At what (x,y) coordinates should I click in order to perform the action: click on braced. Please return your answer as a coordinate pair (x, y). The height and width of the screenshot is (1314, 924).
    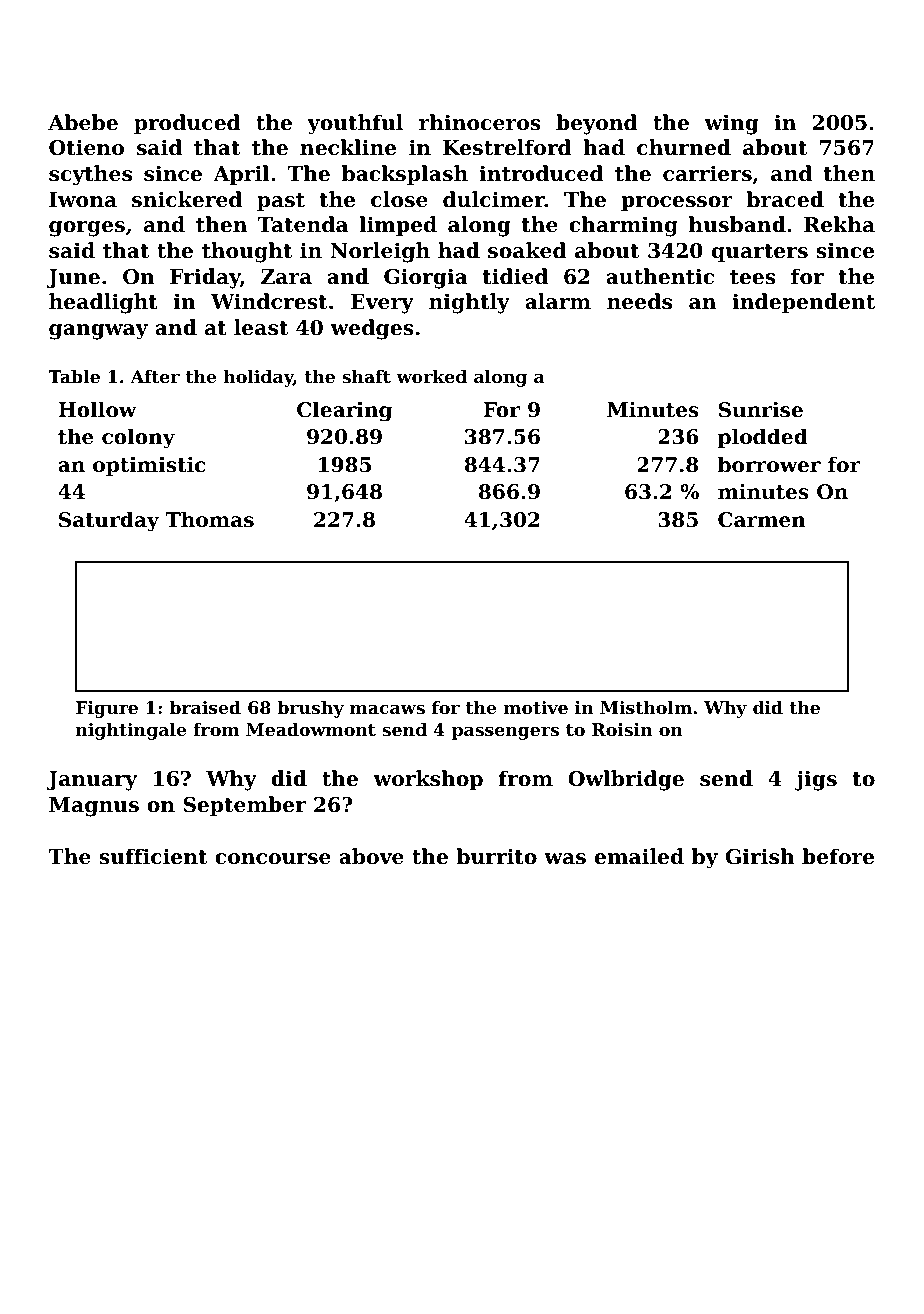
    Looking at the image, I should click on (785, 199).
